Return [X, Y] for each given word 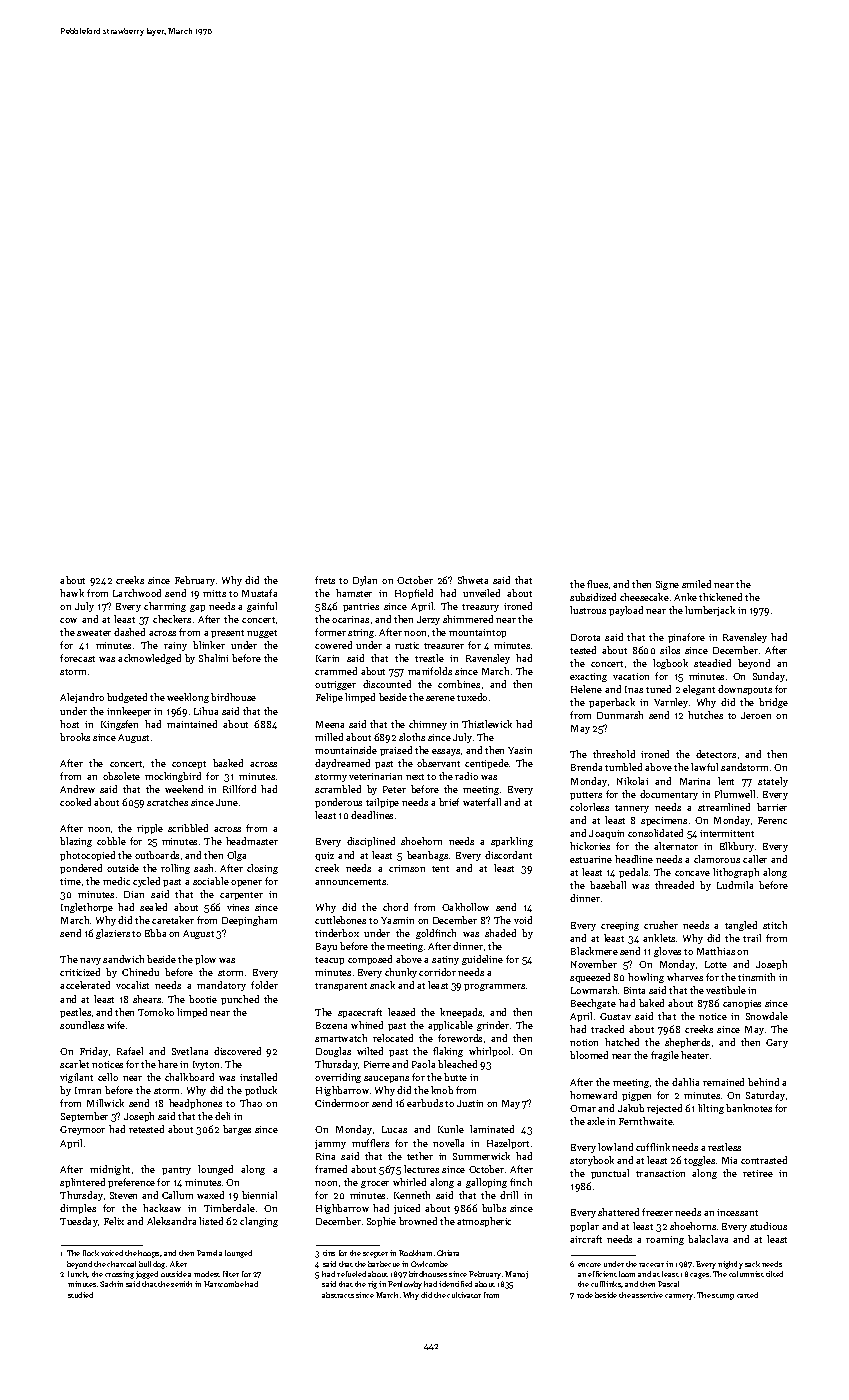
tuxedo [472, 697]
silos [670, 650]
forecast [77, 658]
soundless [82, 1025]
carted [747, 1295]
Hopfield [414, 594]
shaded [500, 933]
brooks [75, 737]
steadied [712, 663]
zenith [181, 1284]
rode [585, 1295]
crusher [661, 925]
